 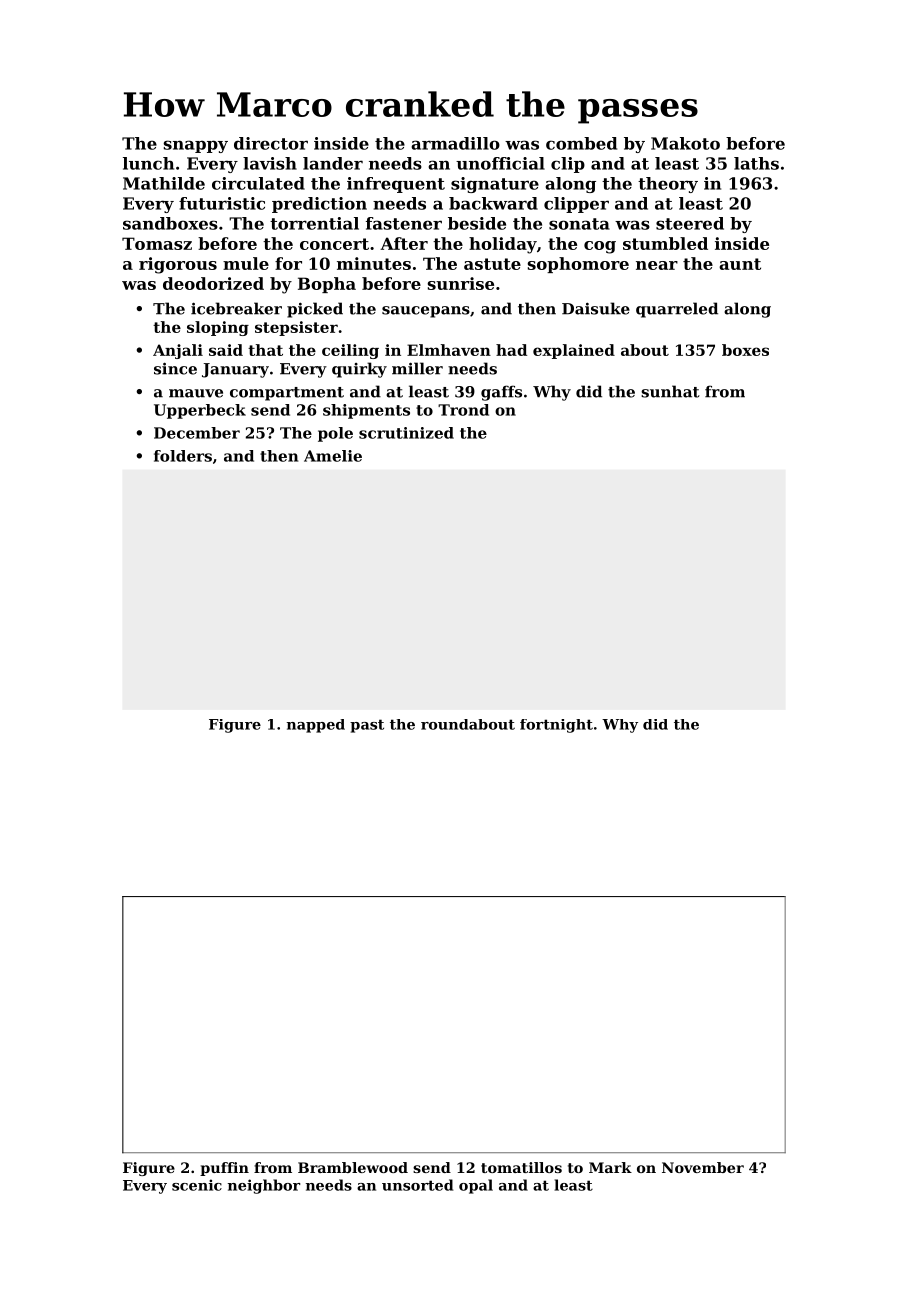 What do you see at coordinates (756, 163) in the screenshot?
I see `laths` at bounding box center [756, 163].
